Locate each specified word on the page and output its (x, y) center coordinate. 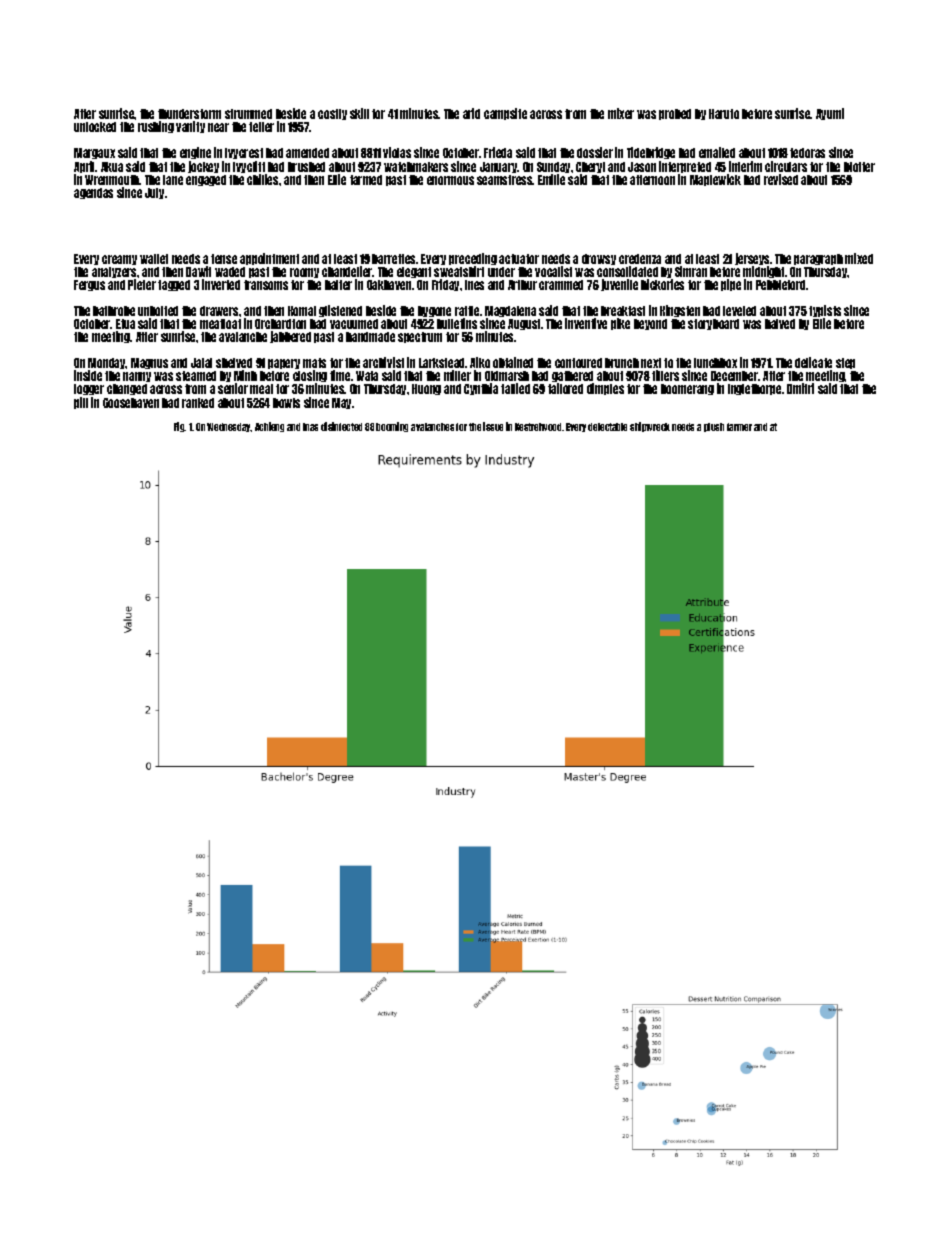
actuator (519, 259)
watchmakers (416, 167)
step (845, 363)
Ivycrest (244, 153)
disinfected (341, 426)
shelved (234, 363)
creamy (119, 260)
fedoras (807, 153)
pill (81, 403)
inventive (586, 323)
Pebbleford (781, 285)
